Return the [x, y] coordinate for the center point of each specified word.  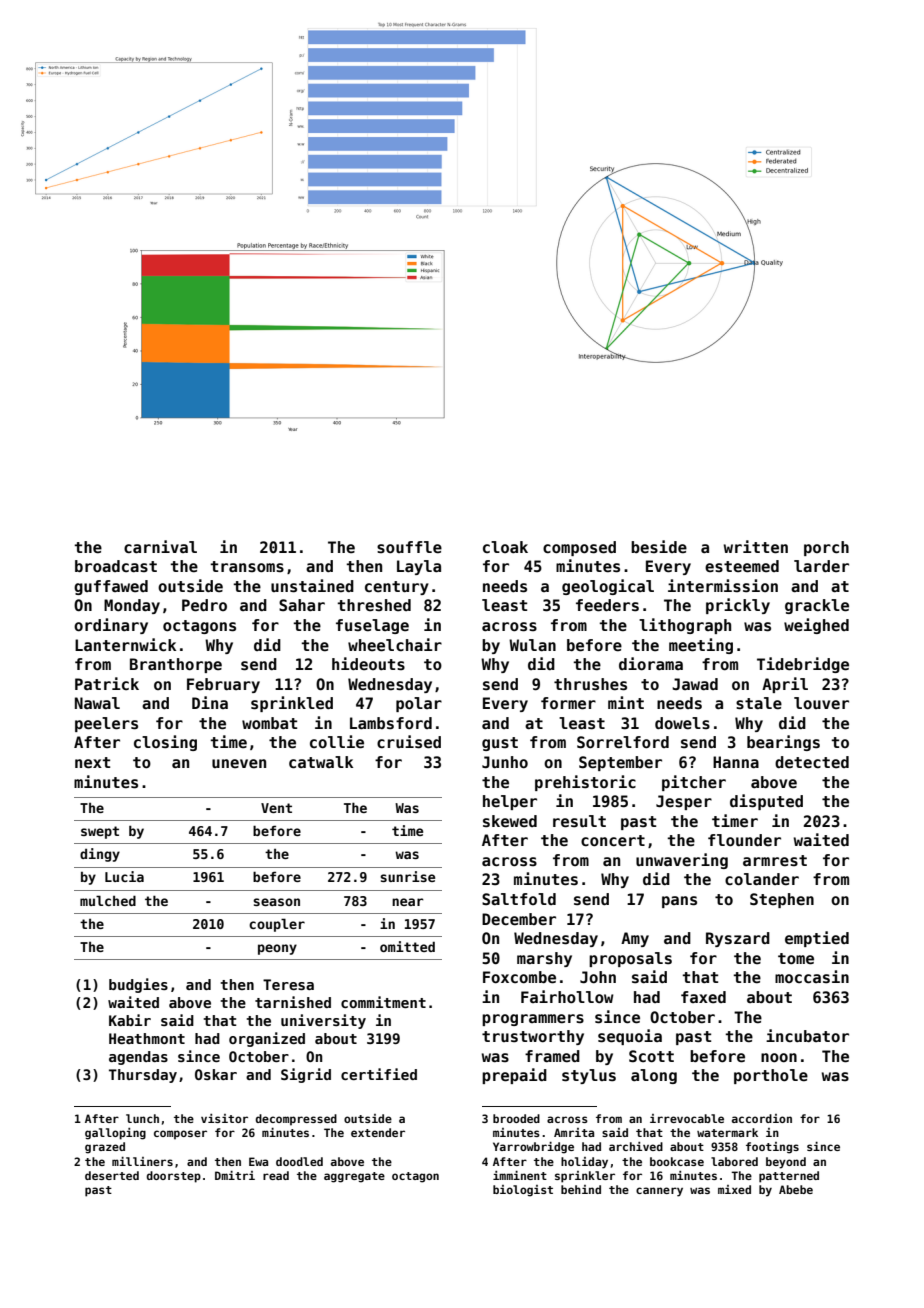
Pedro [204, 605]
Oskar [216, 1074]
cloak [505, 547]
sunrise [407, 876]
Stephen [782, 900]
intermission [723, 586]
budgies [138, 985]
